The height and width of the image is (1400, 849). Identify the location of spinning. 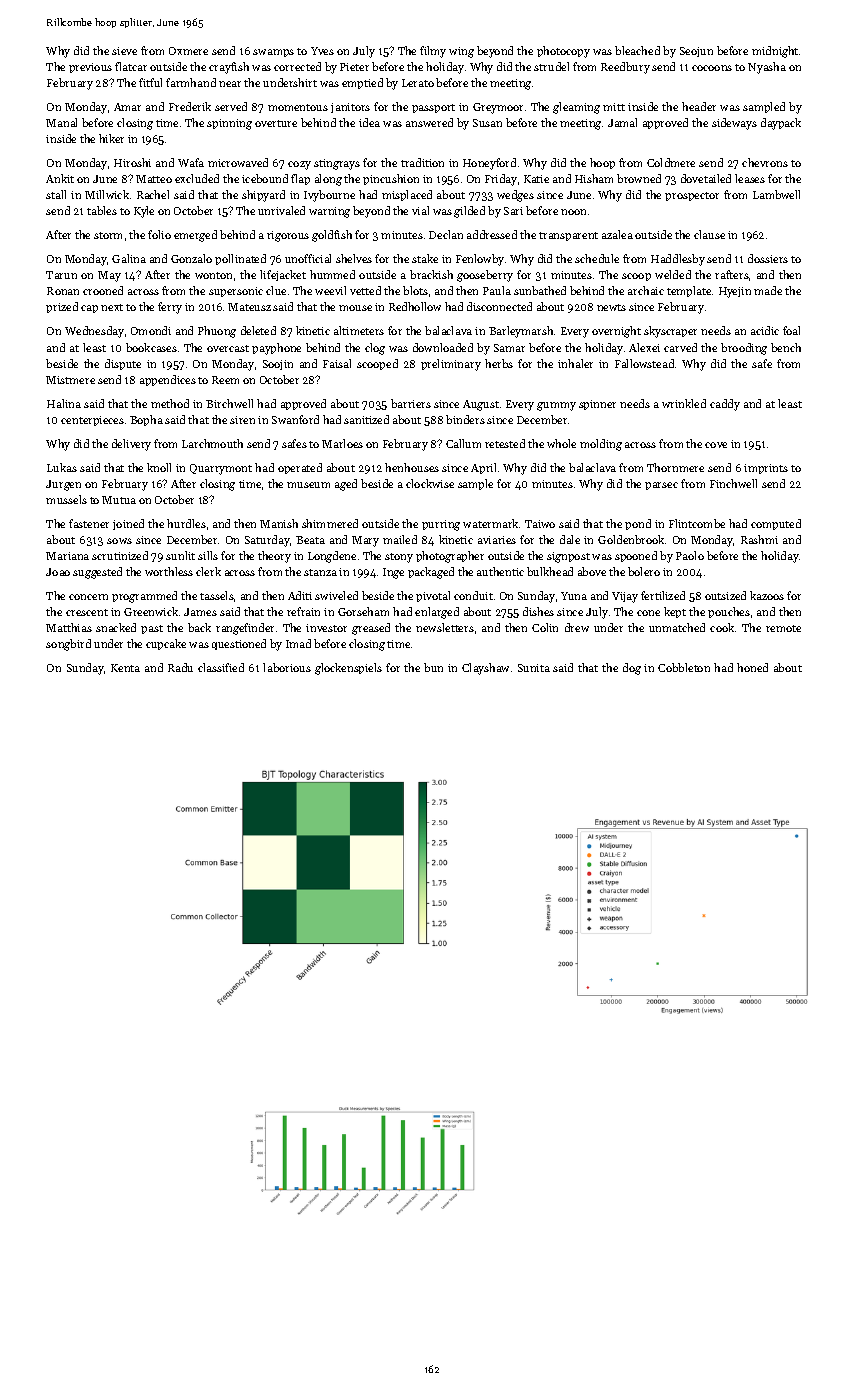
(229, 124).
